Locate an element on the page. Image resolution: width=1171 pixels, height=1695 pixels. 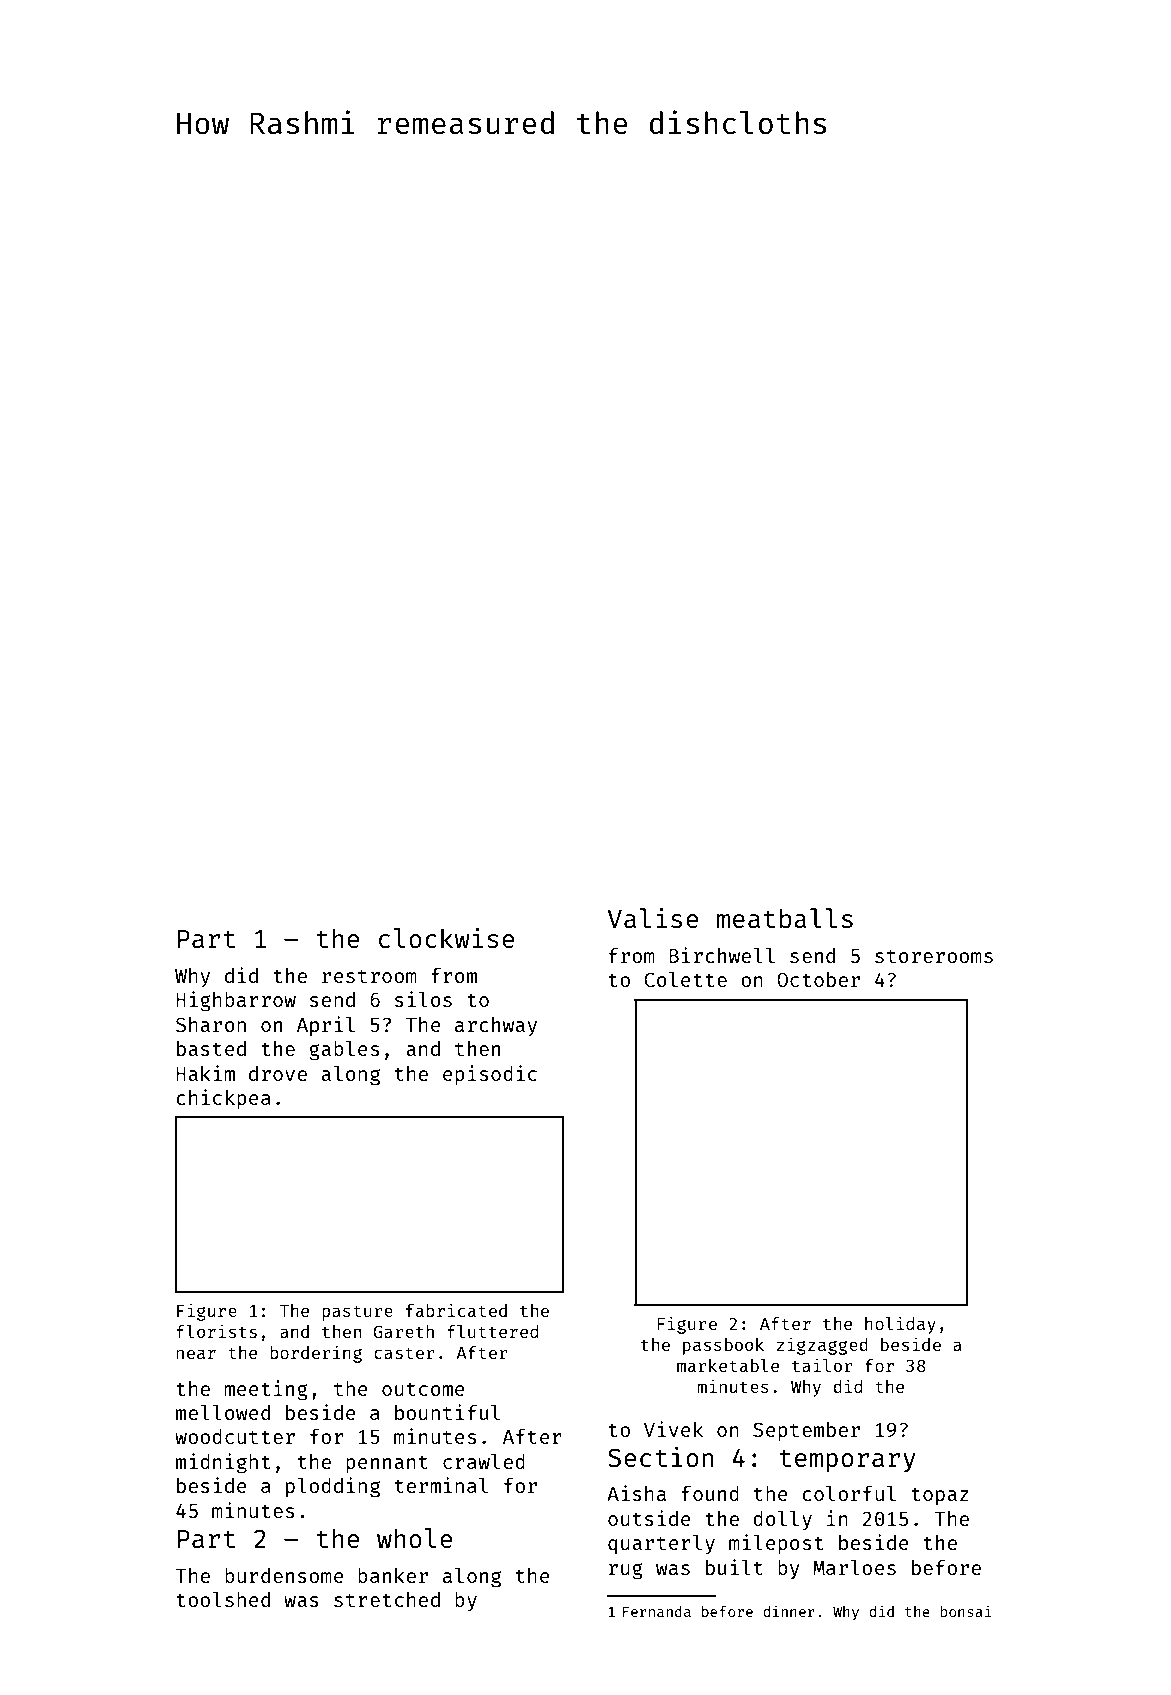
episodic is located at coordinates (490, 1075).
